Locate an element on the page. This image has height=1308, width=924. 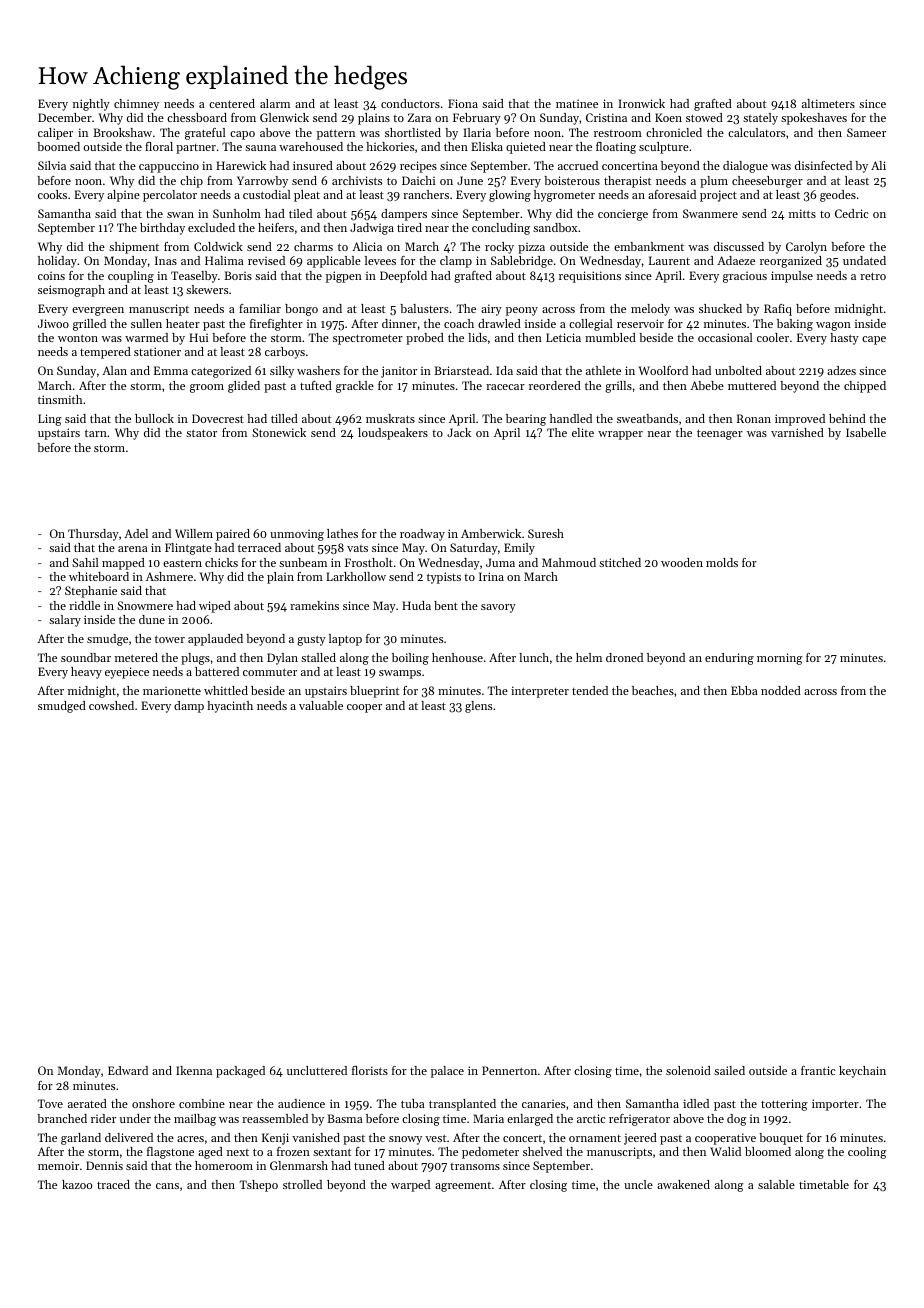
Huda is located at coordinates (416, 605).
